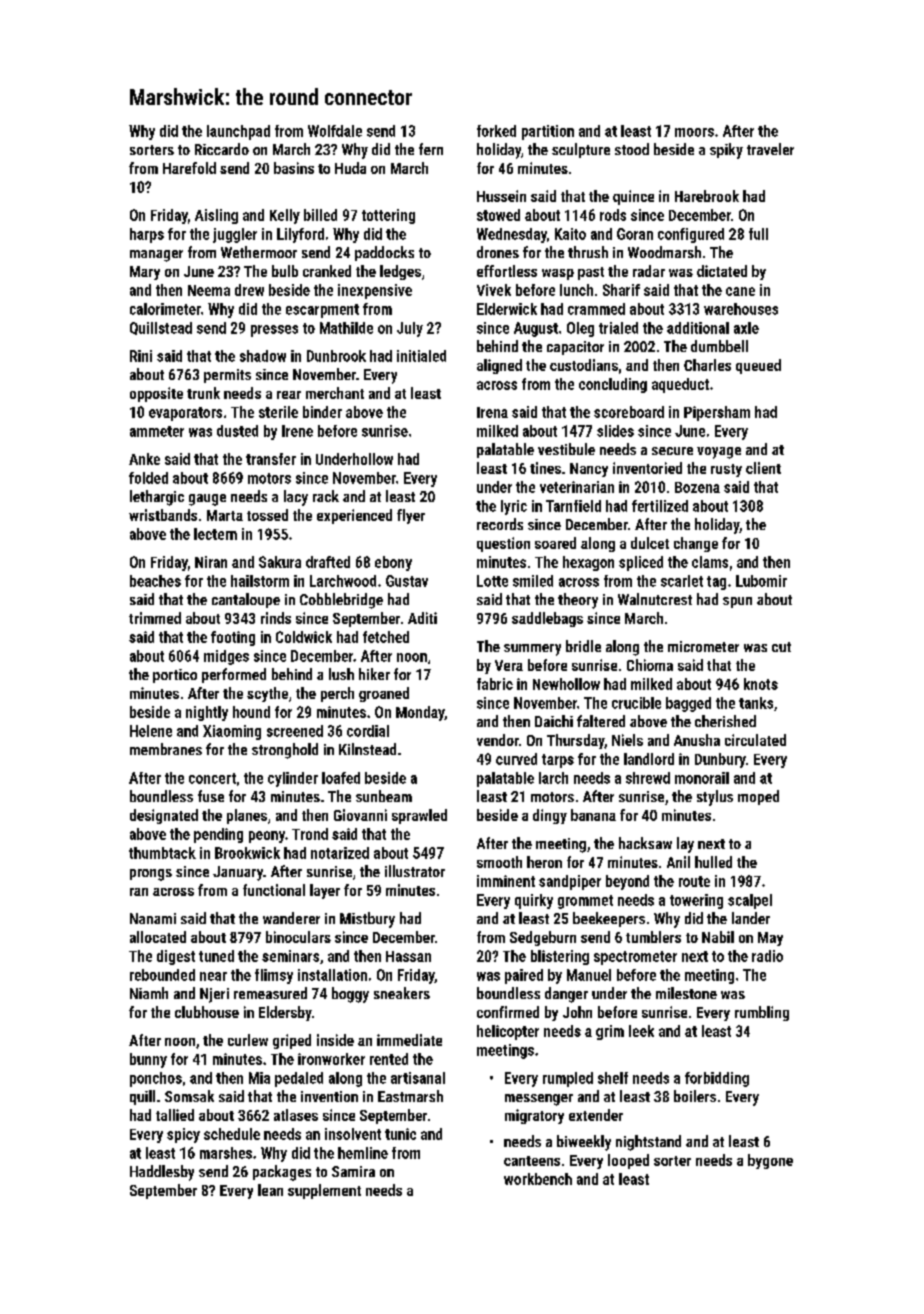 This page has width=924, height=1314. I want to click on Wednesday, so click(512, 235).
